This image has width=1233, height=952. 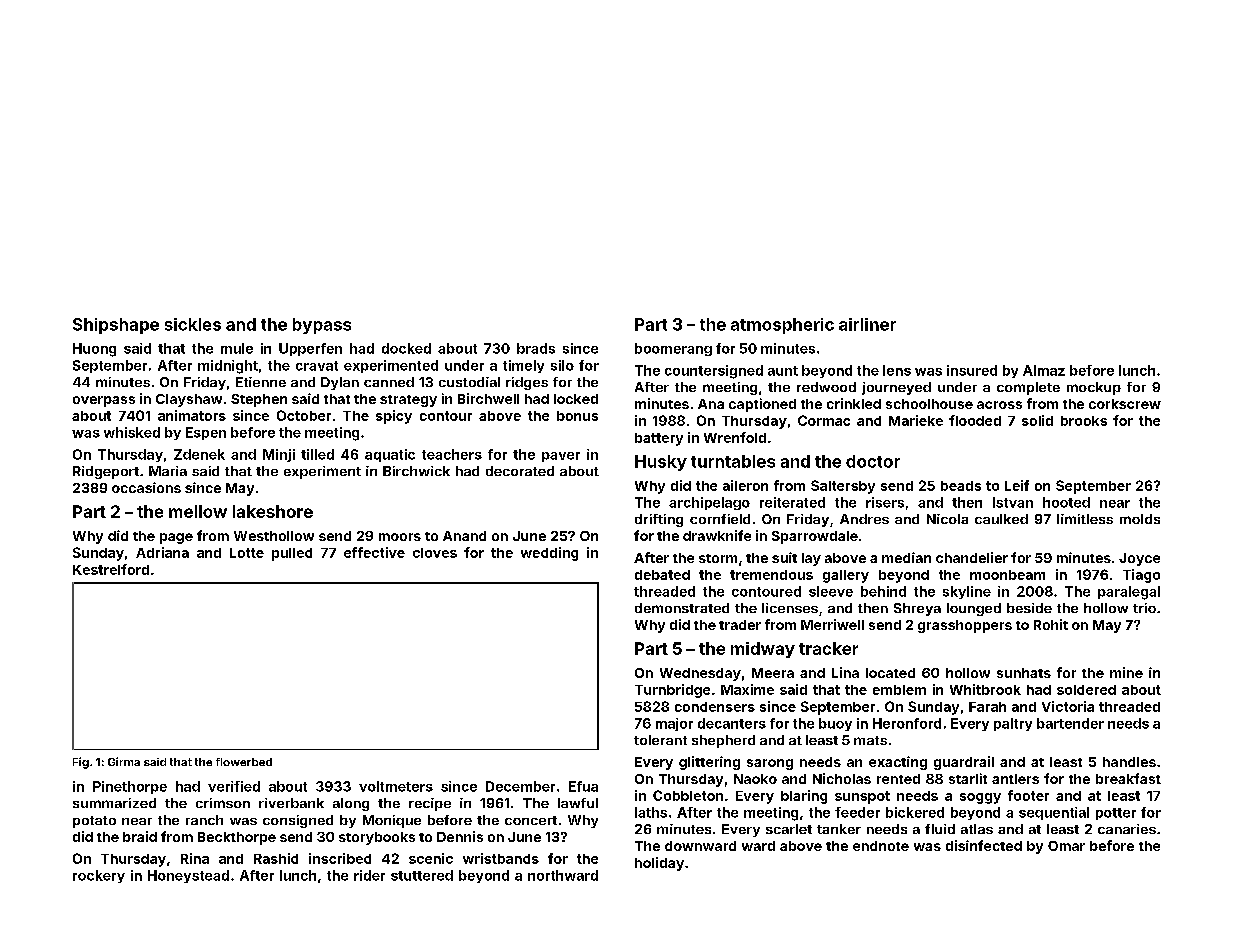 I want to click on rider, so click(x=369, y=875).
